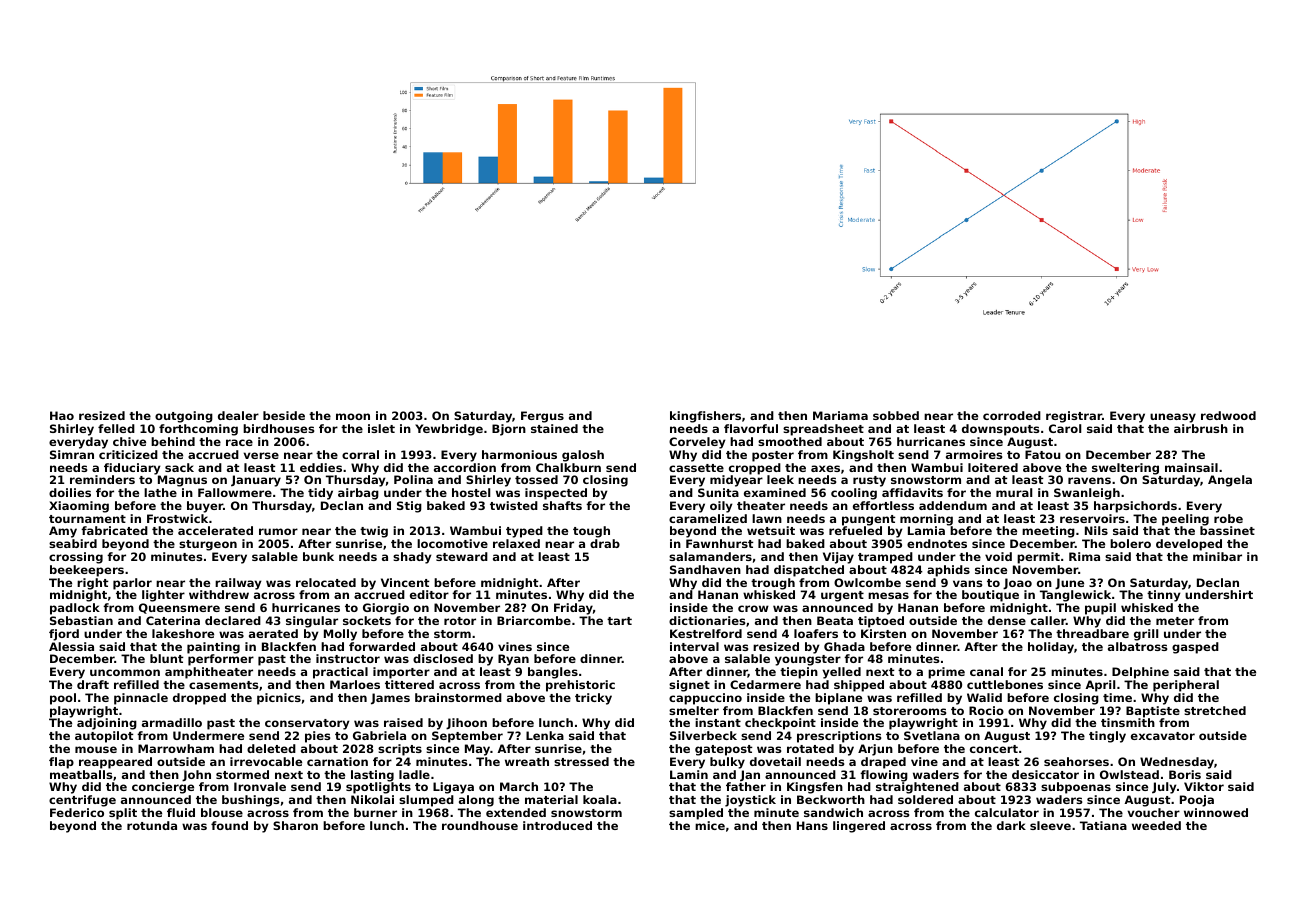  Describe the element at coordinates (1227, 530) in the screenshot. I see `bassinet` at that location.
